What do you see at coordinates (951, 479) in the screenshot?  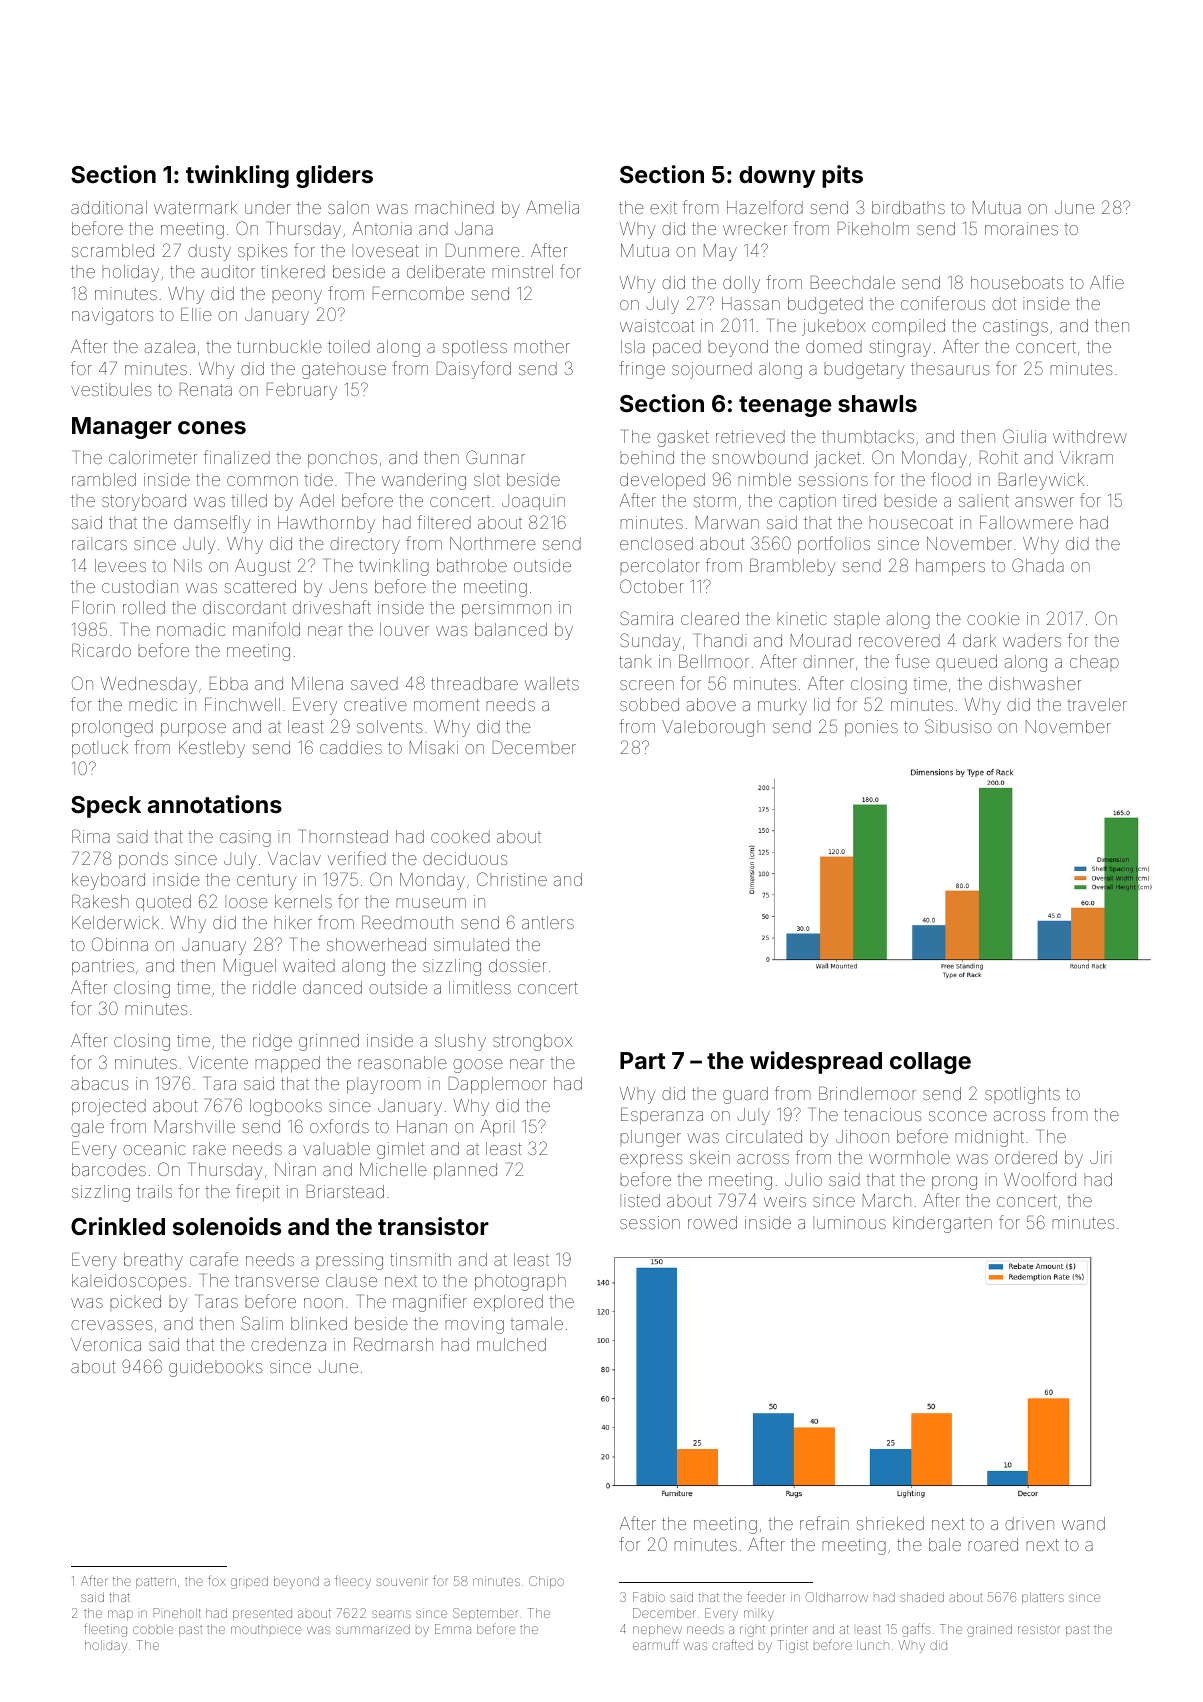 I see `flood` at bounding box center [951, 479].
